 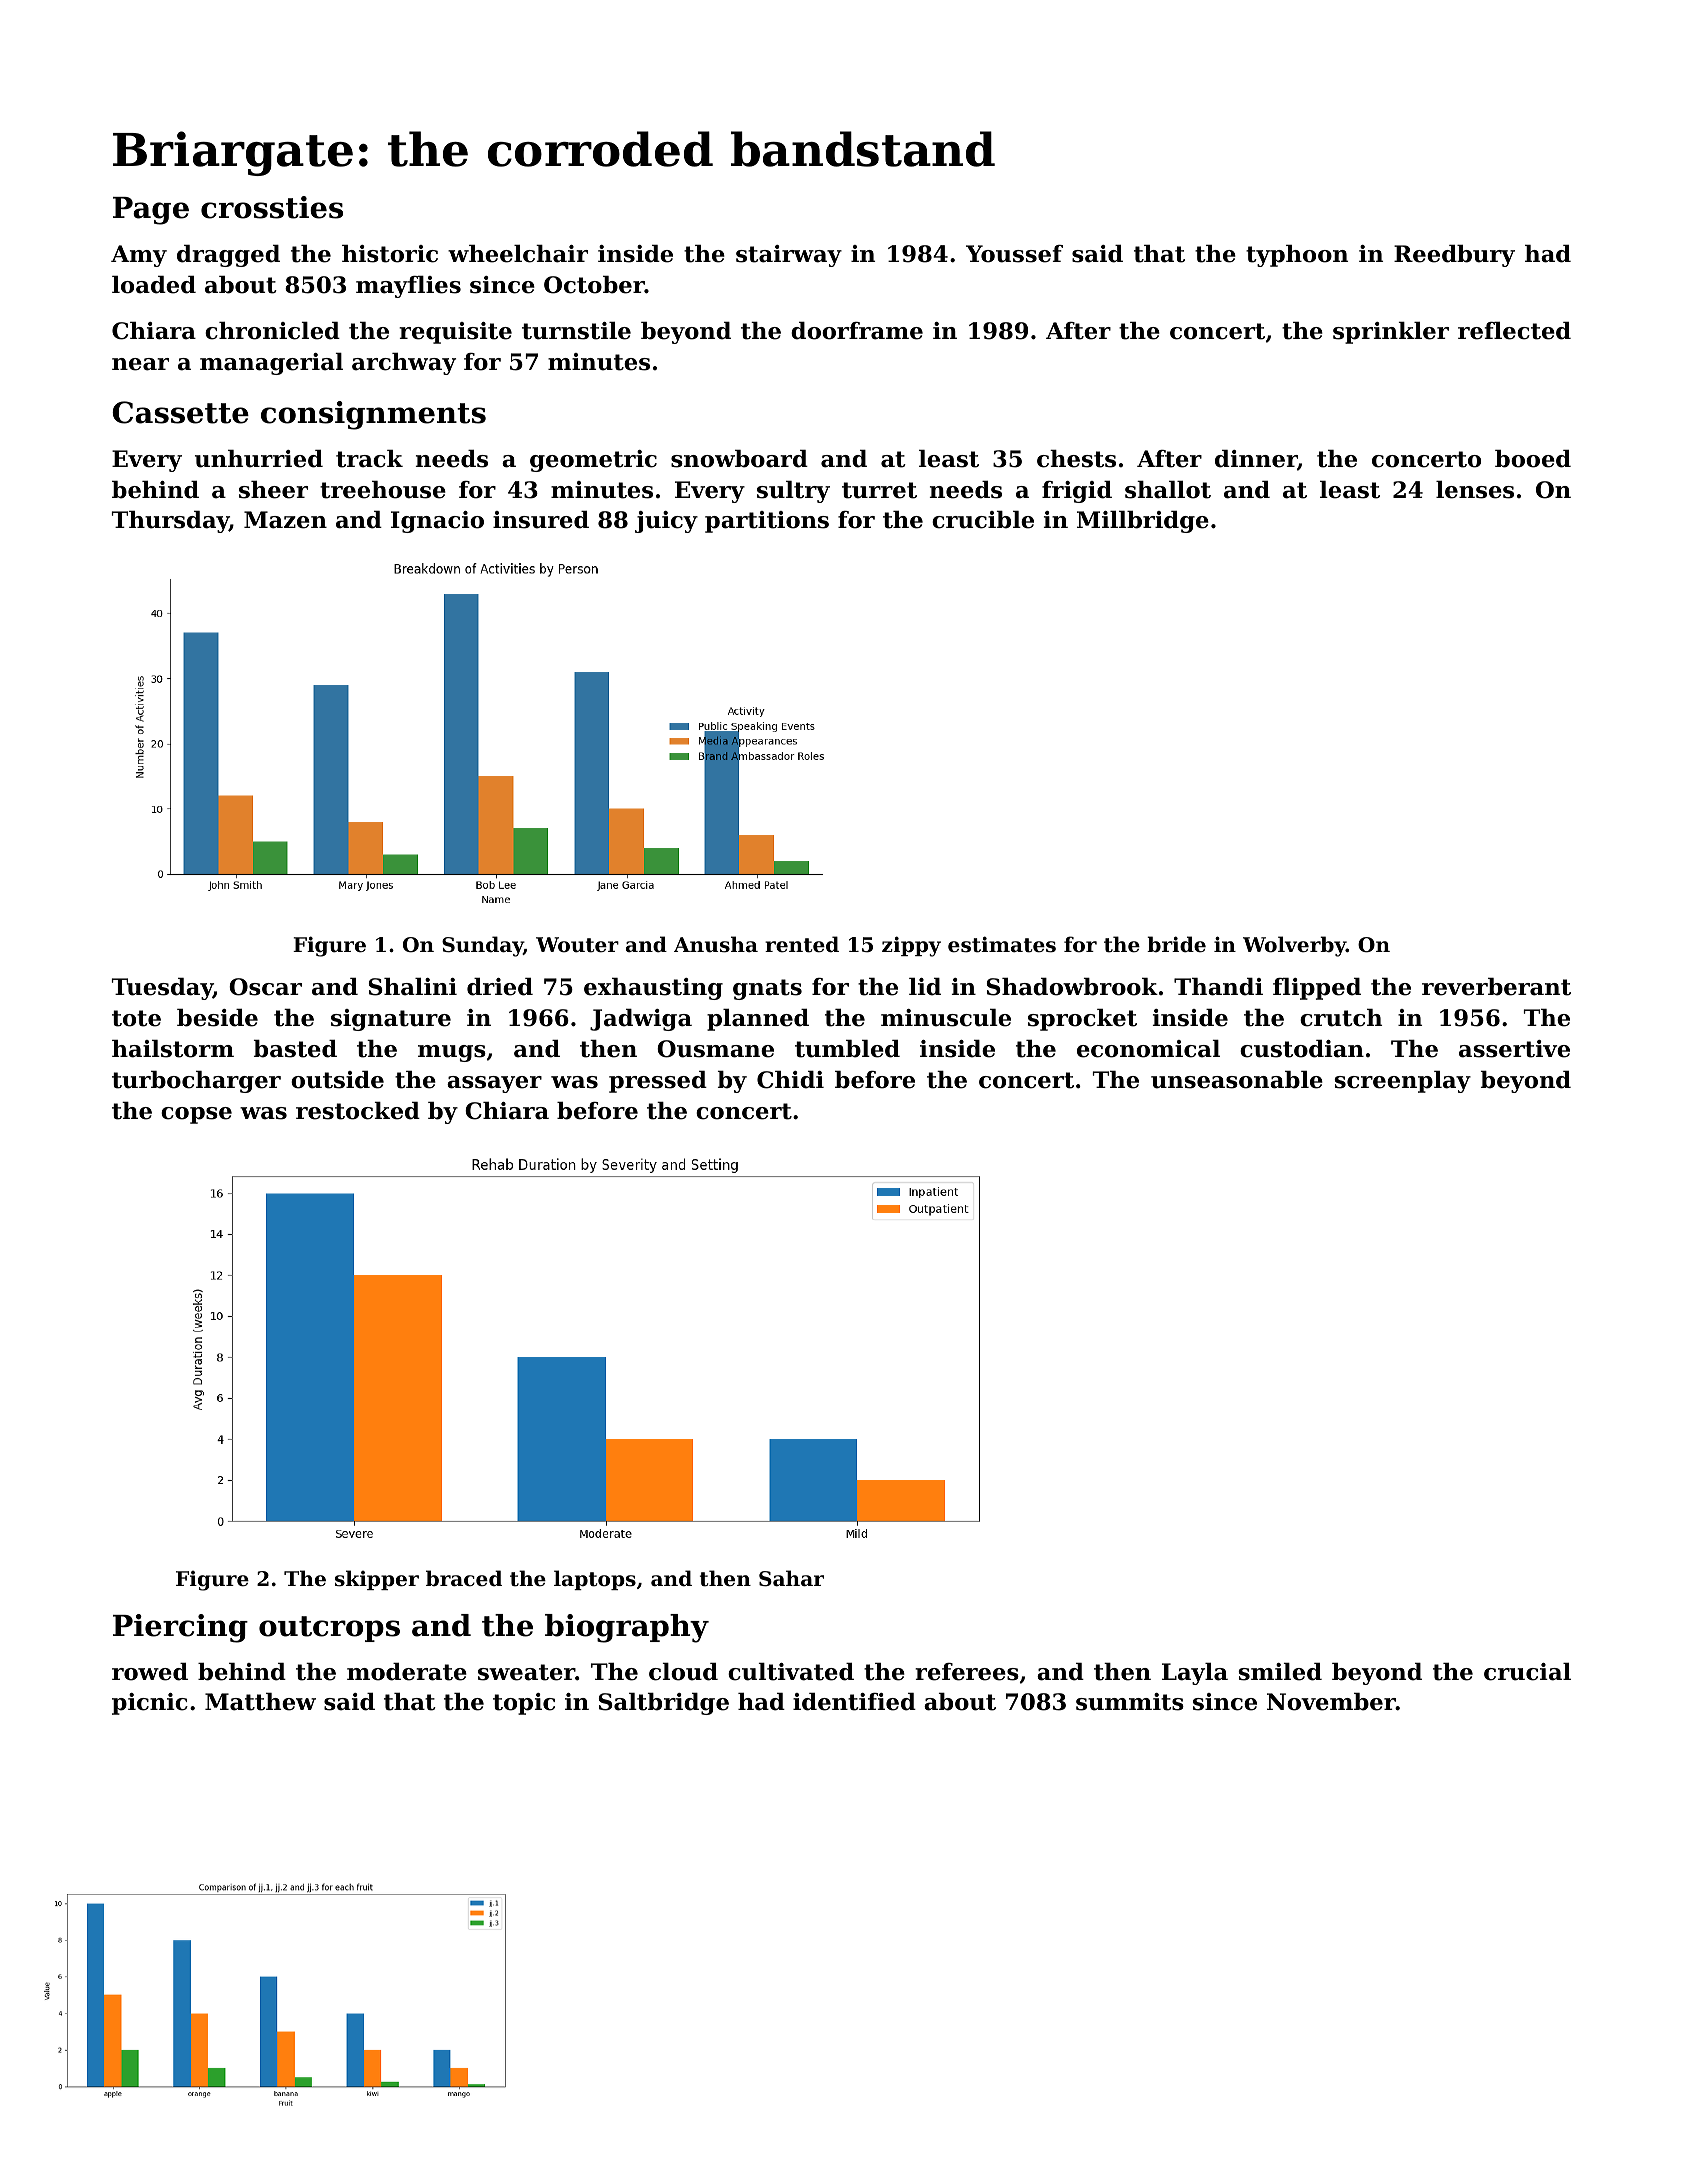 What do you see at coordinates (1218, 987) in the page?
I see `Thandi` at bounding box center [1218, 987].
